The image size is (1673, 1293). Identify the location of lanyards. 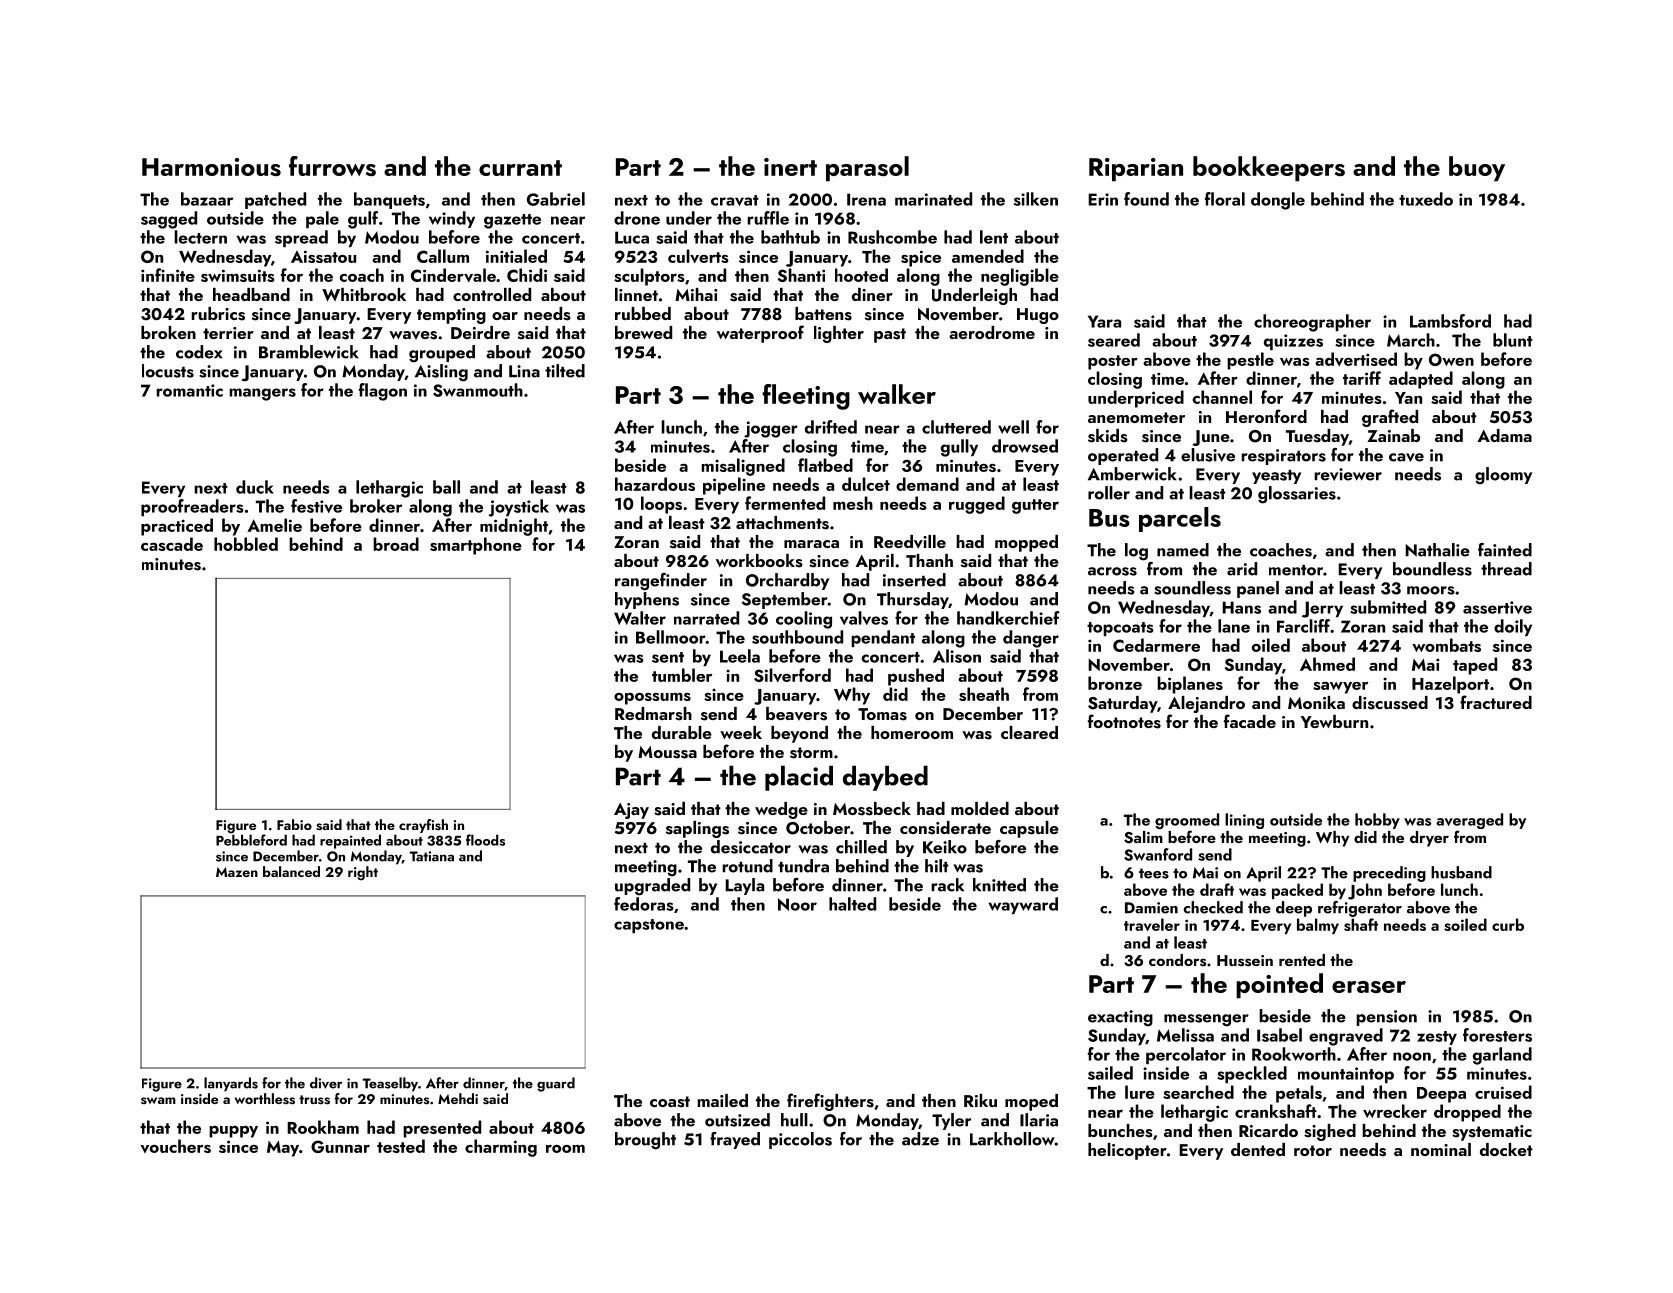
(231, 1084).
